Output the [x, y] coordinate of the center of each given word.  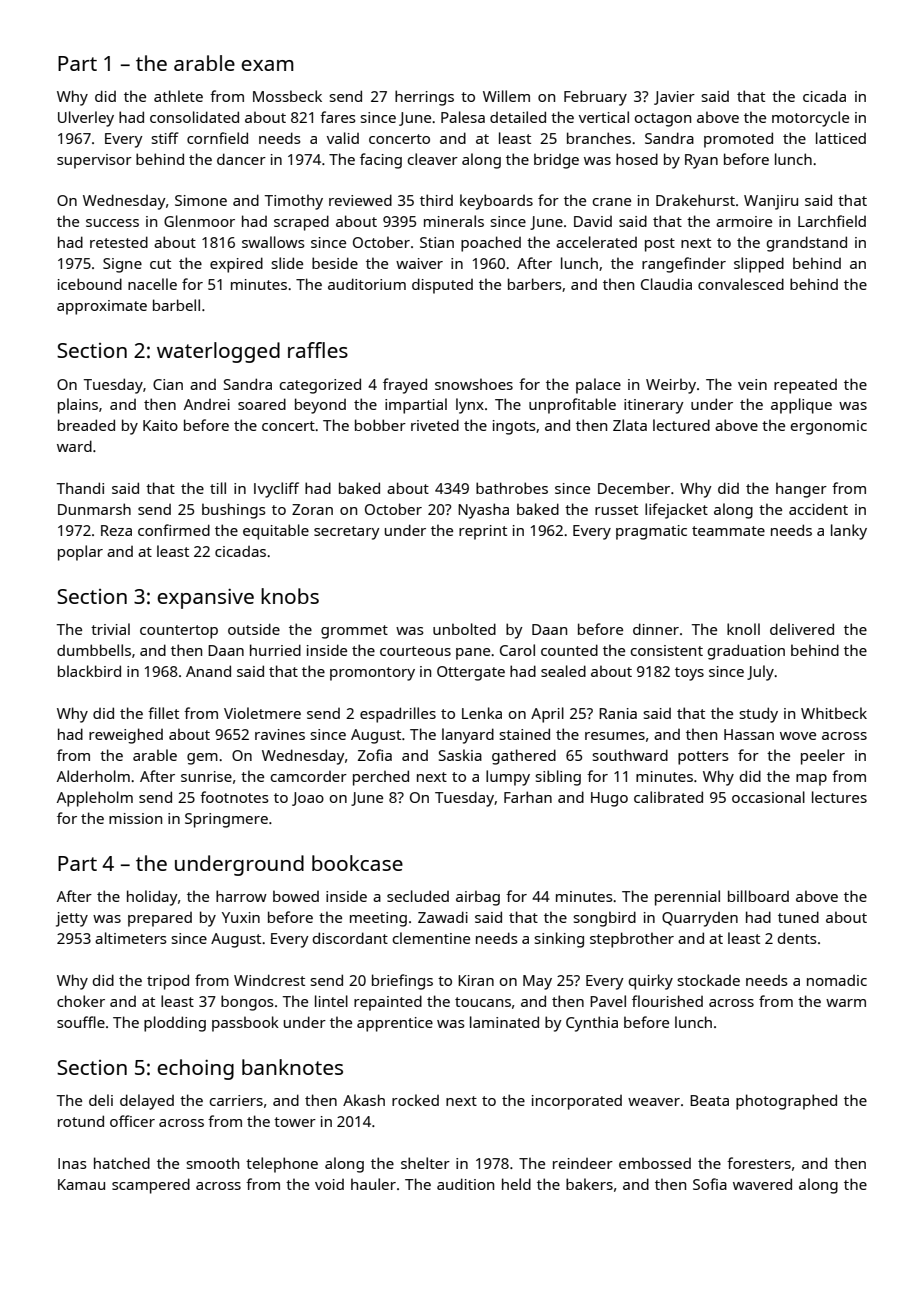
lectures [839, 797]
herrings [424, 98]
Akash [364, 1100]
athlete [178, 96]
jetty [72, 919]
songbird [605, 919]
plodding [175, 1024]
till [218, 488]
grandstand [807, 244]
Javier [674, 98]
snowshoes [474, 384]
